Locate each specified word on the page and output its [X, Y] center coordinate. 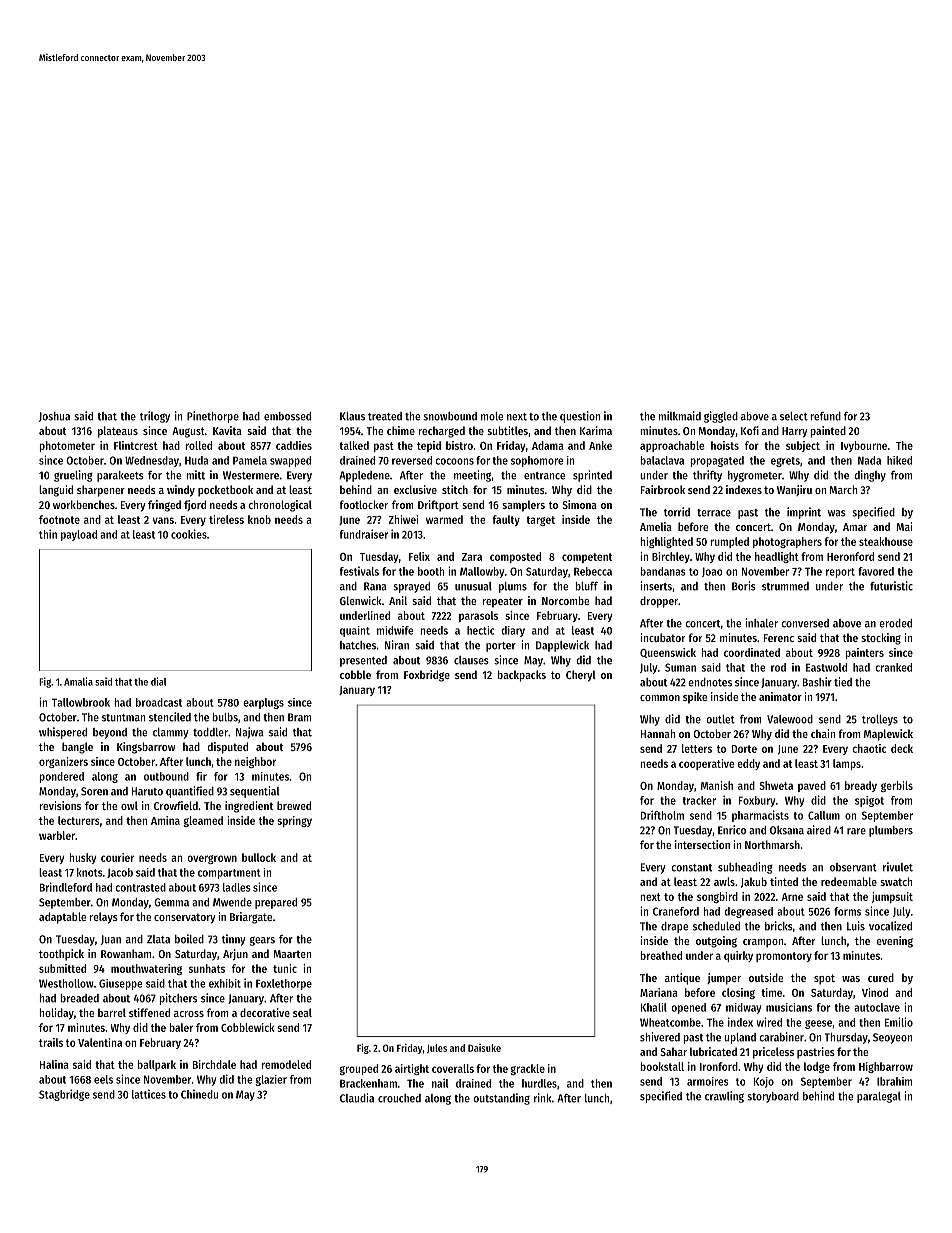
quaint [355, 631]
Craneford [676, 911]
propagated [717, 461]
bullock [259, 857]
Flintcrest [136, 445]
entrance [544, 476]
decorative [265, 1012]
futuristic [891, 586]
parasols [478, 616]
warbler [57, 835]
